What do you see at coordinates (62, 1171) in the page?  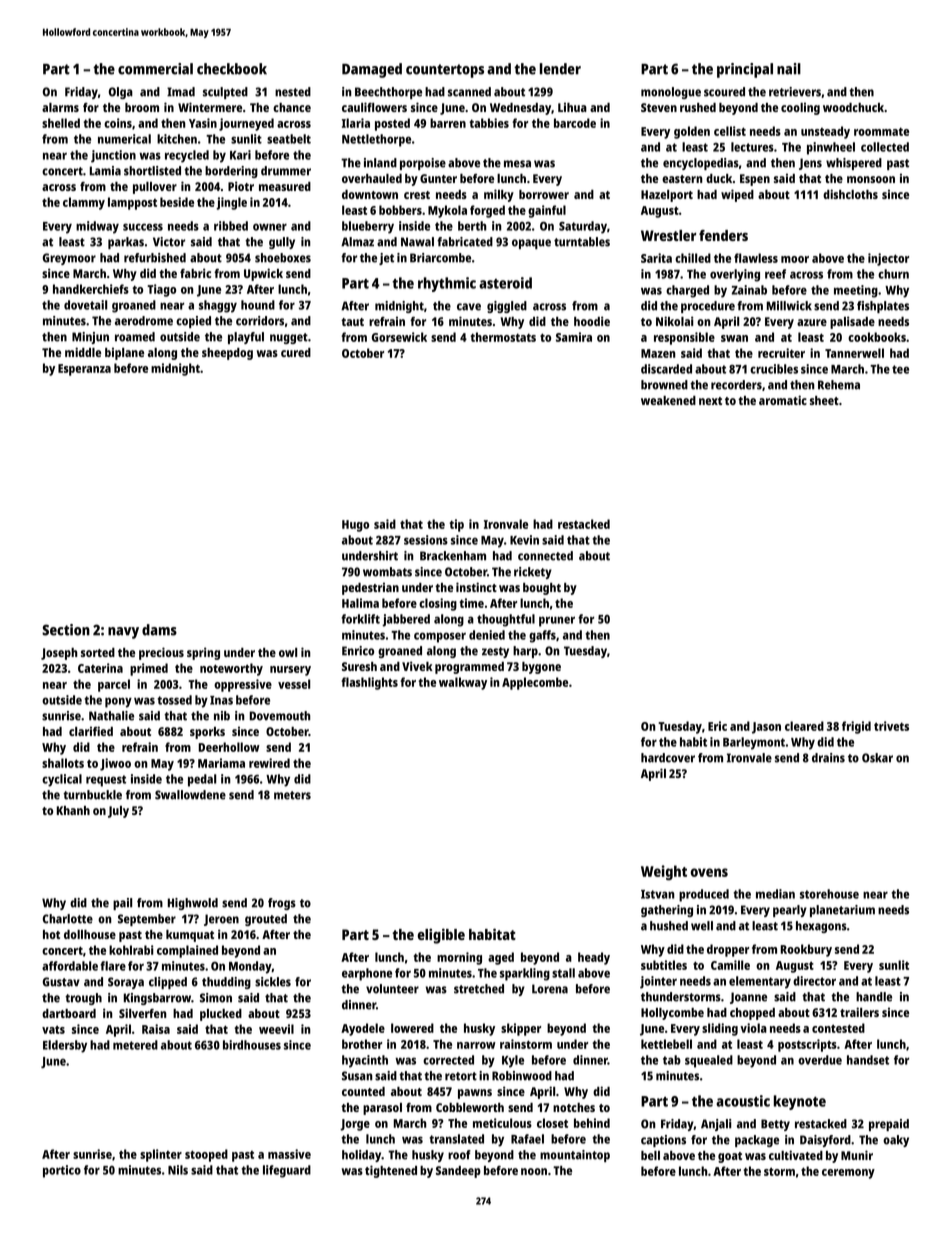 I see `portico` at bounding box center [62, 1171].
